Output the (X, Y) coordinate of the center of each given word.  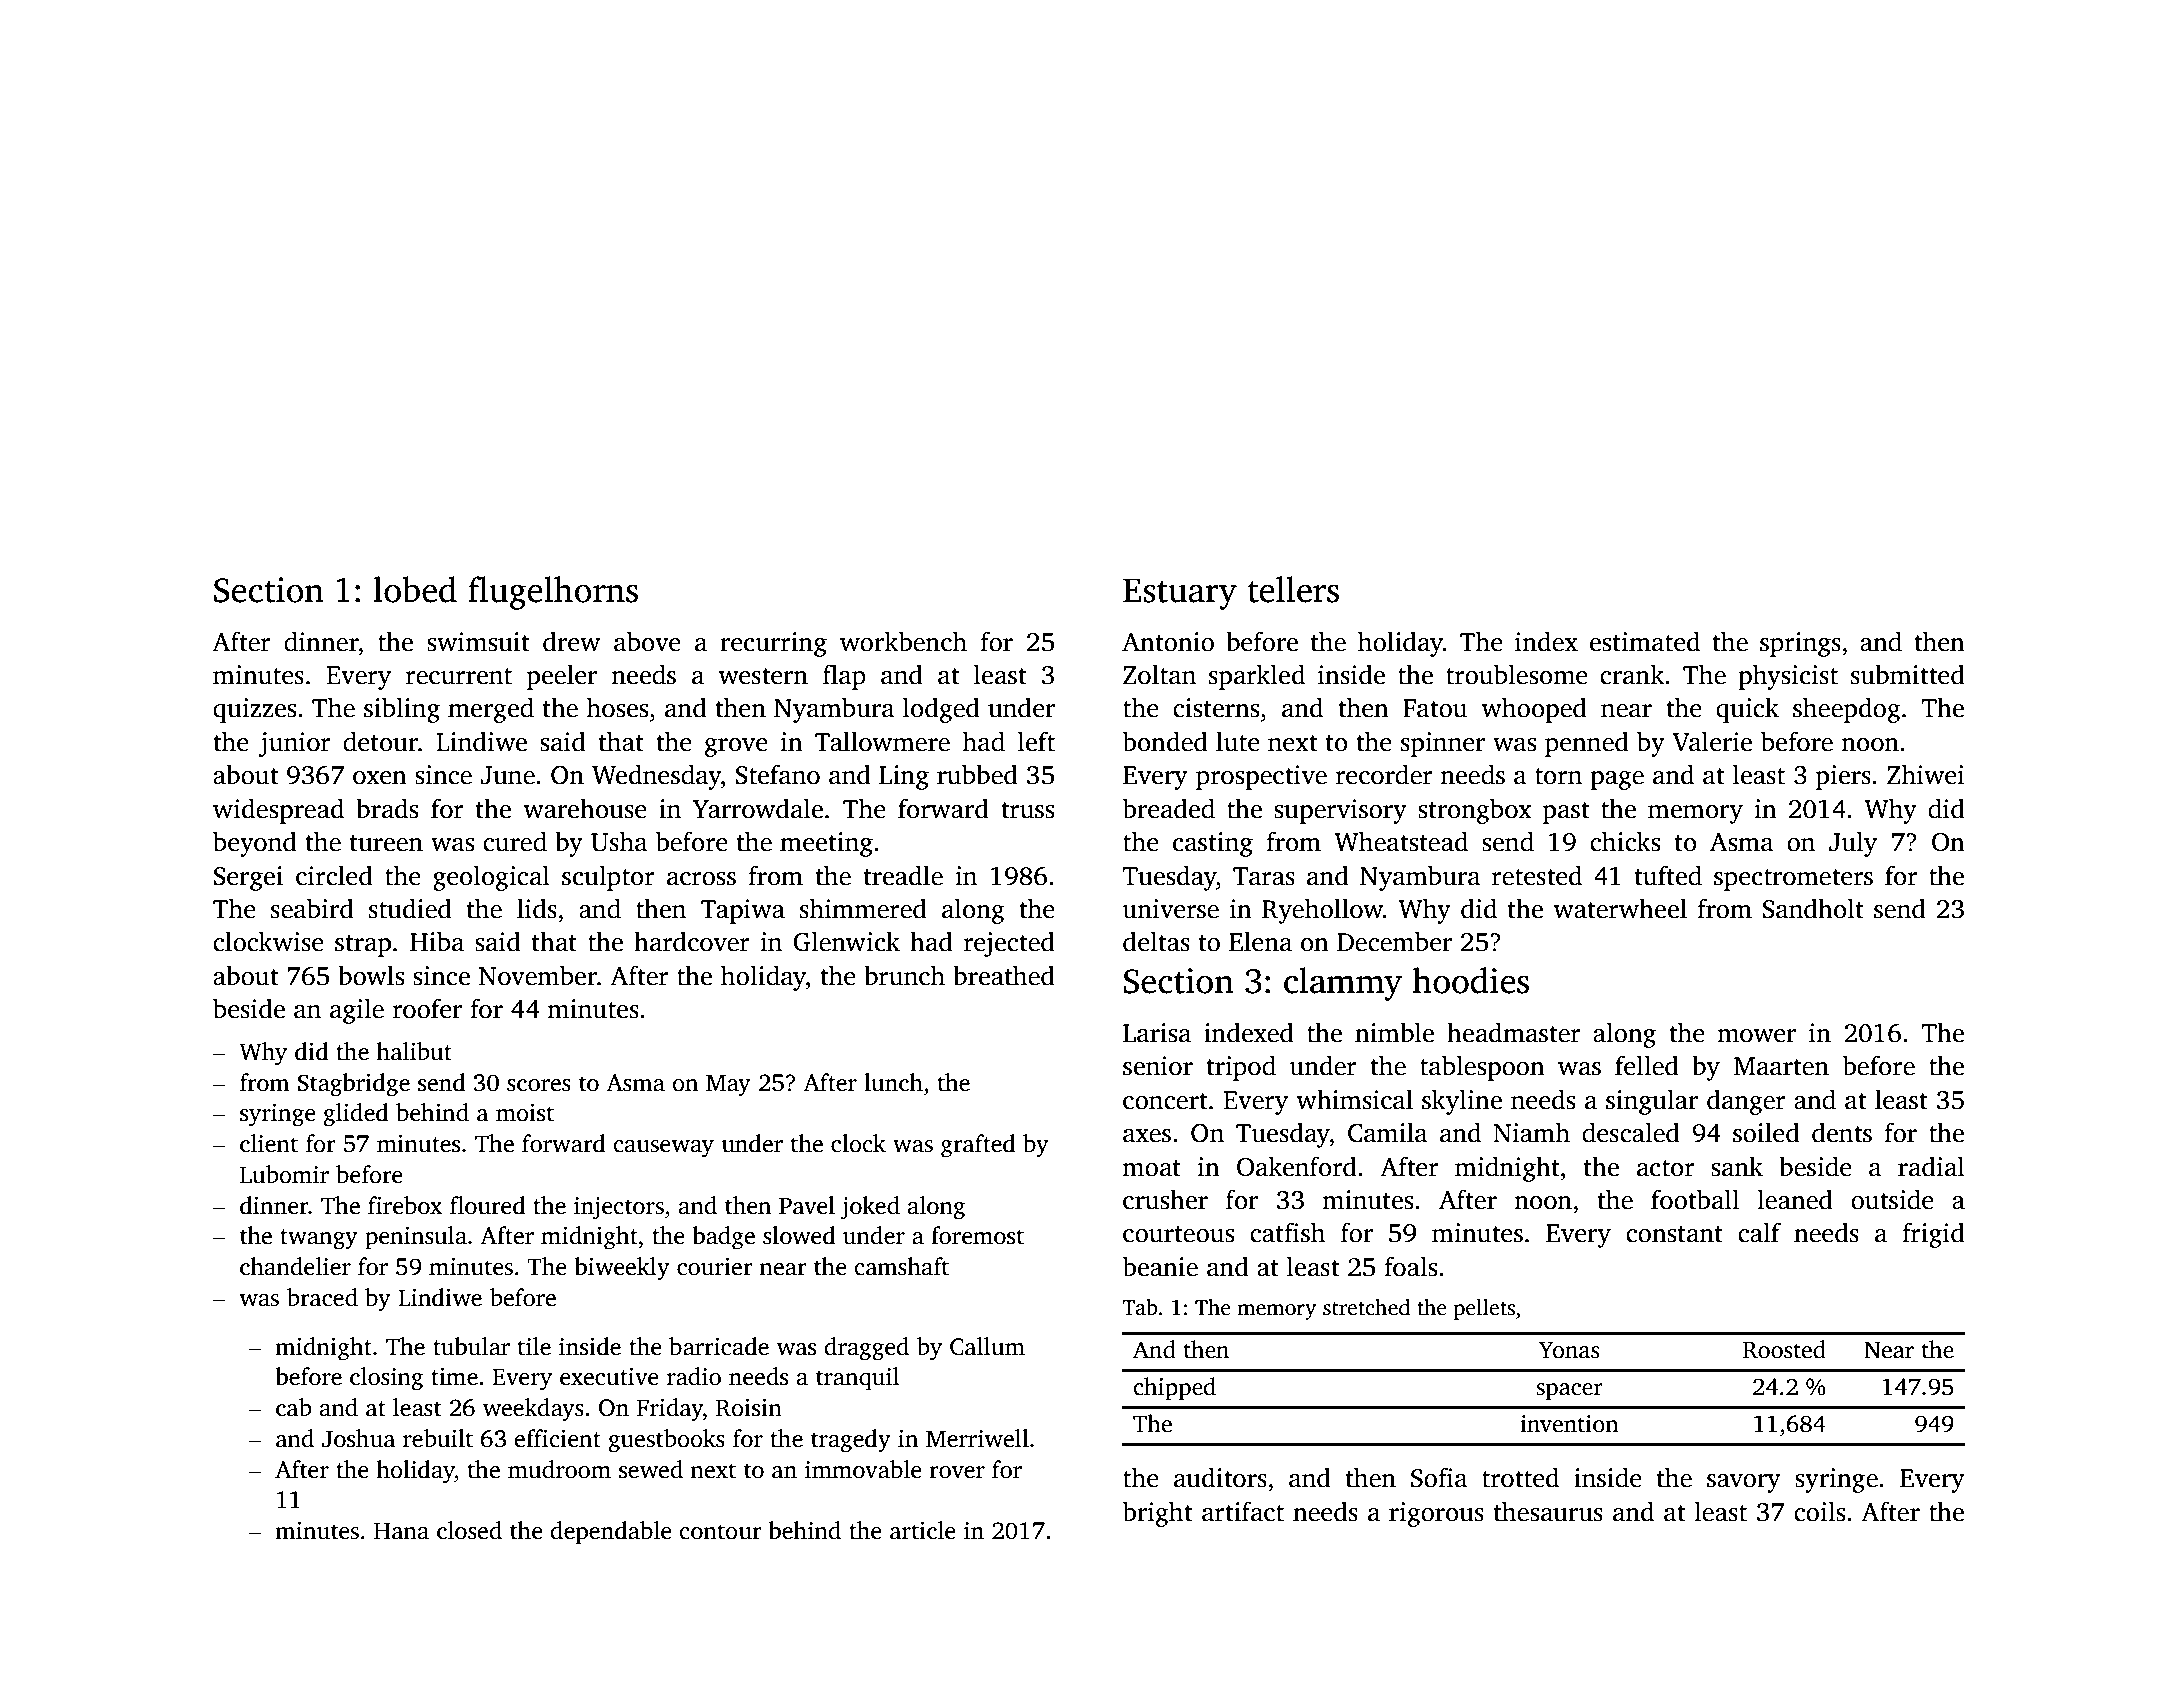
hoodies (1471, 980)
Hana (401, 1531)
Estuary (1180, 594)
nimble (1394, 1032)
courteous (1178, 1234)
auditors (1220, 1477)
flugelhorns (553, 593)
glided (356, 1115)
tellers (1293, 589)
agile (357, 1011)
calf (1759, 1232)
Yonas (1569, 1350)
